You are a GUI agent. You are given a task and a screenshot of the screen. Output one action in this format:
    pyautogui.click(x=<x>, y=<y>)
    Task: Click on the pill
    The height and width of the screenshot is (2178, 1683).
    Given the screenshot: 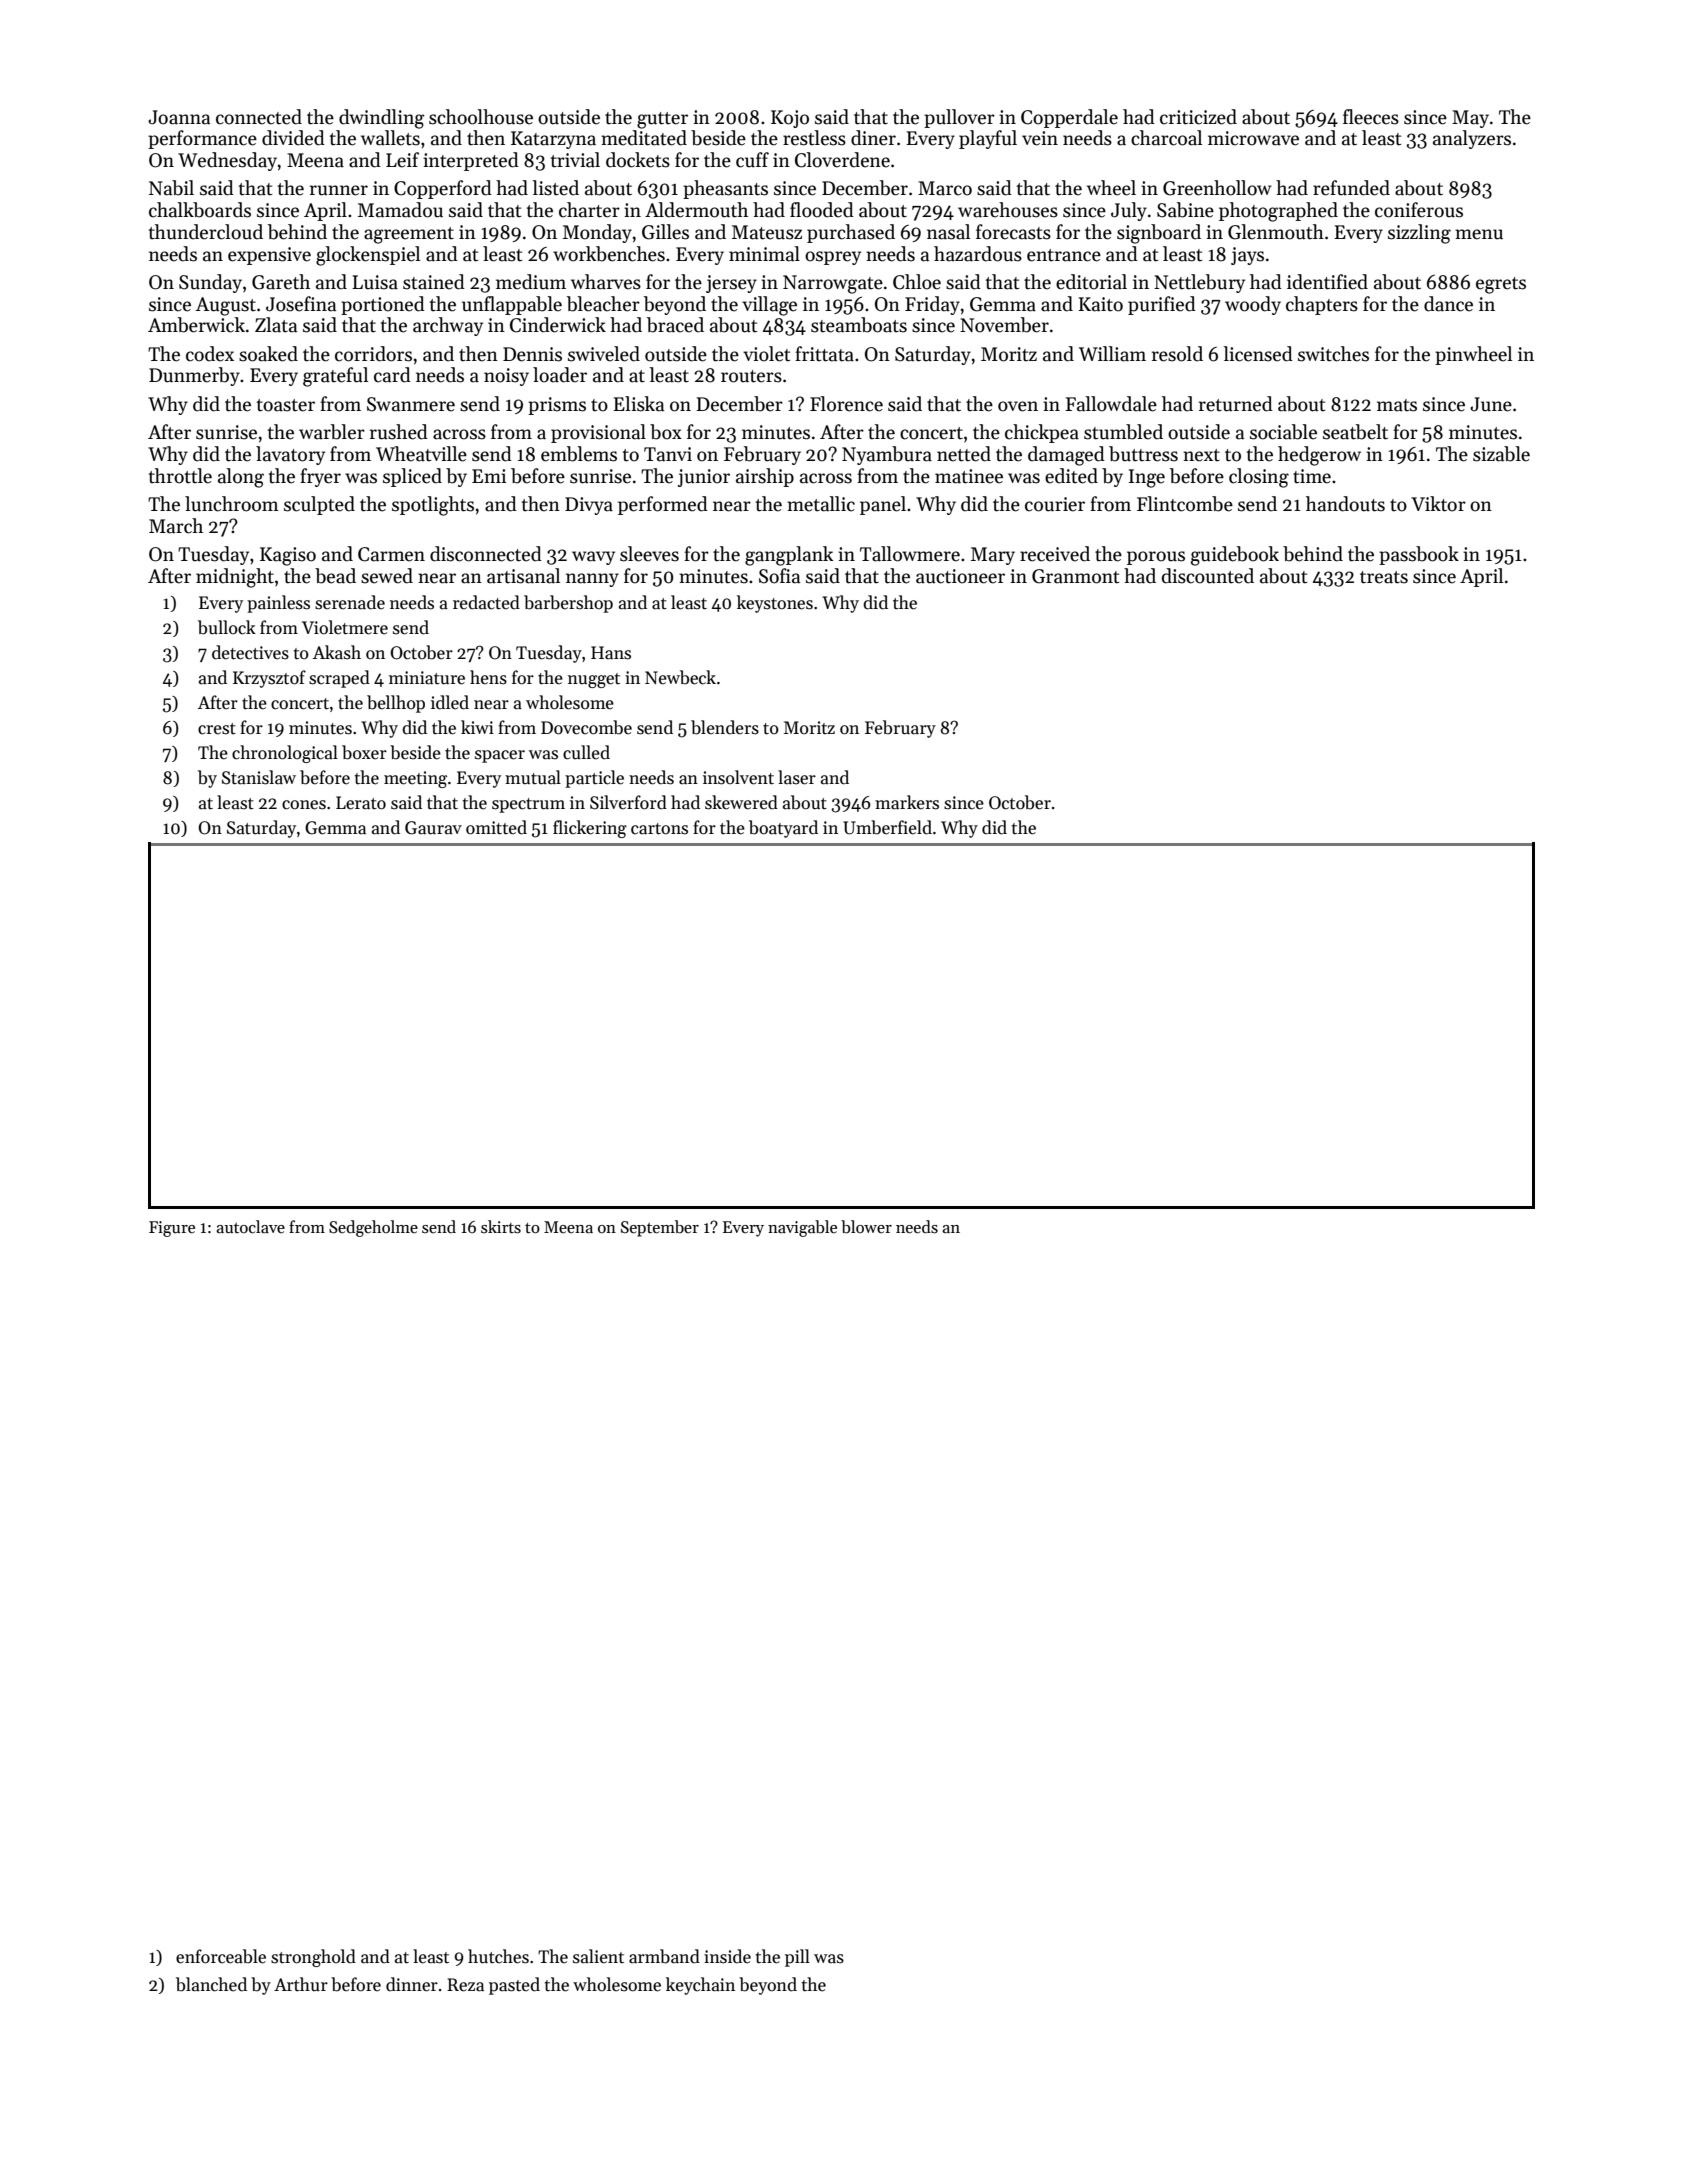 What is the action you would take?
    pyautogui.click(x=797, y=1958)
